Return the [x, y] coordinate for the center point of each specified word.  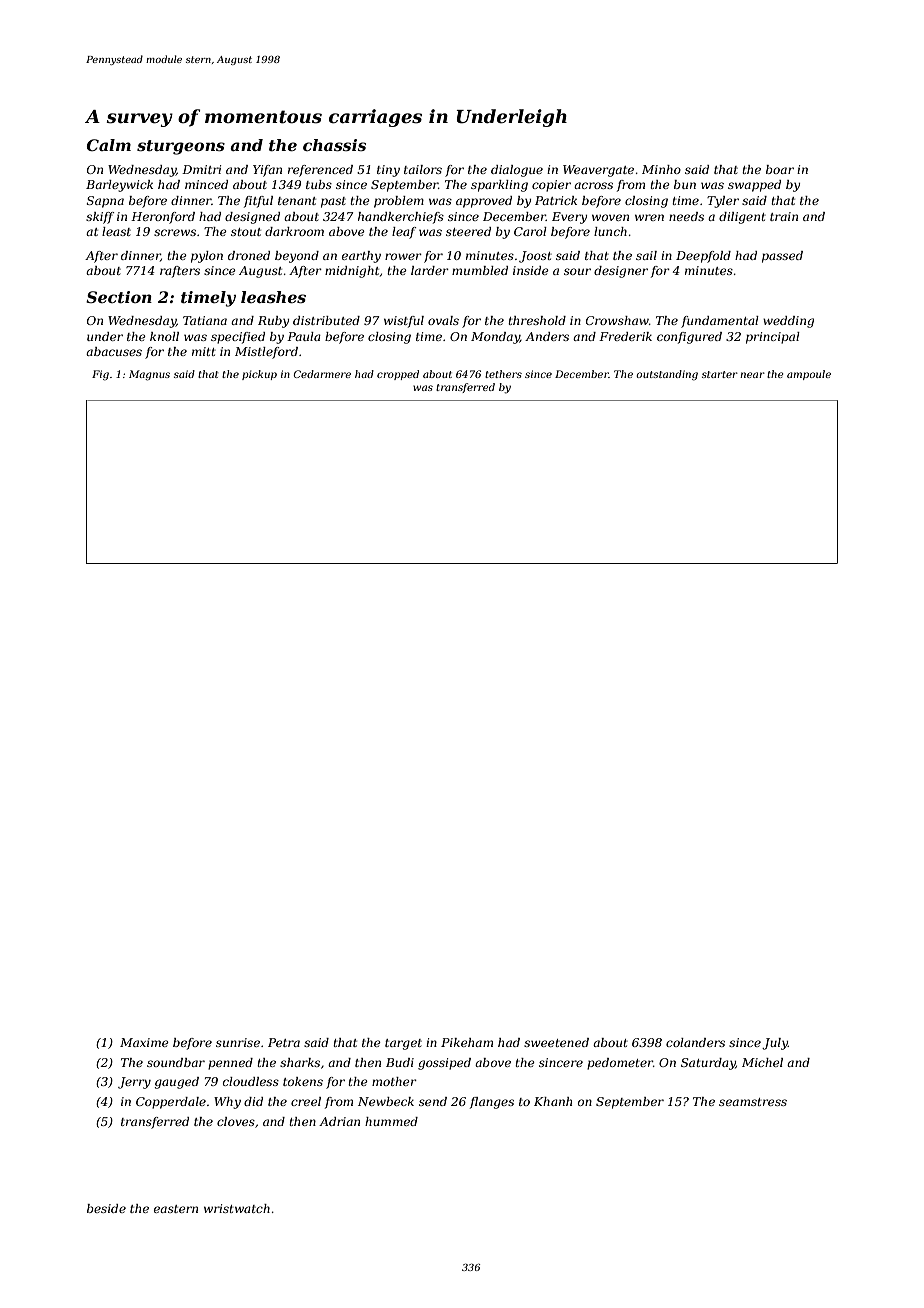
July [775, 1044]
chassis [334, 145]
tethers [503, 374]
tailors [423, 169]
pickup [259, 375]
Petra [284, 1042]
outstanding [667, 375]
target [403, 1044]
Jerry [134, 1083]
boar [780, 169]
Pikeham [467, 1042]
